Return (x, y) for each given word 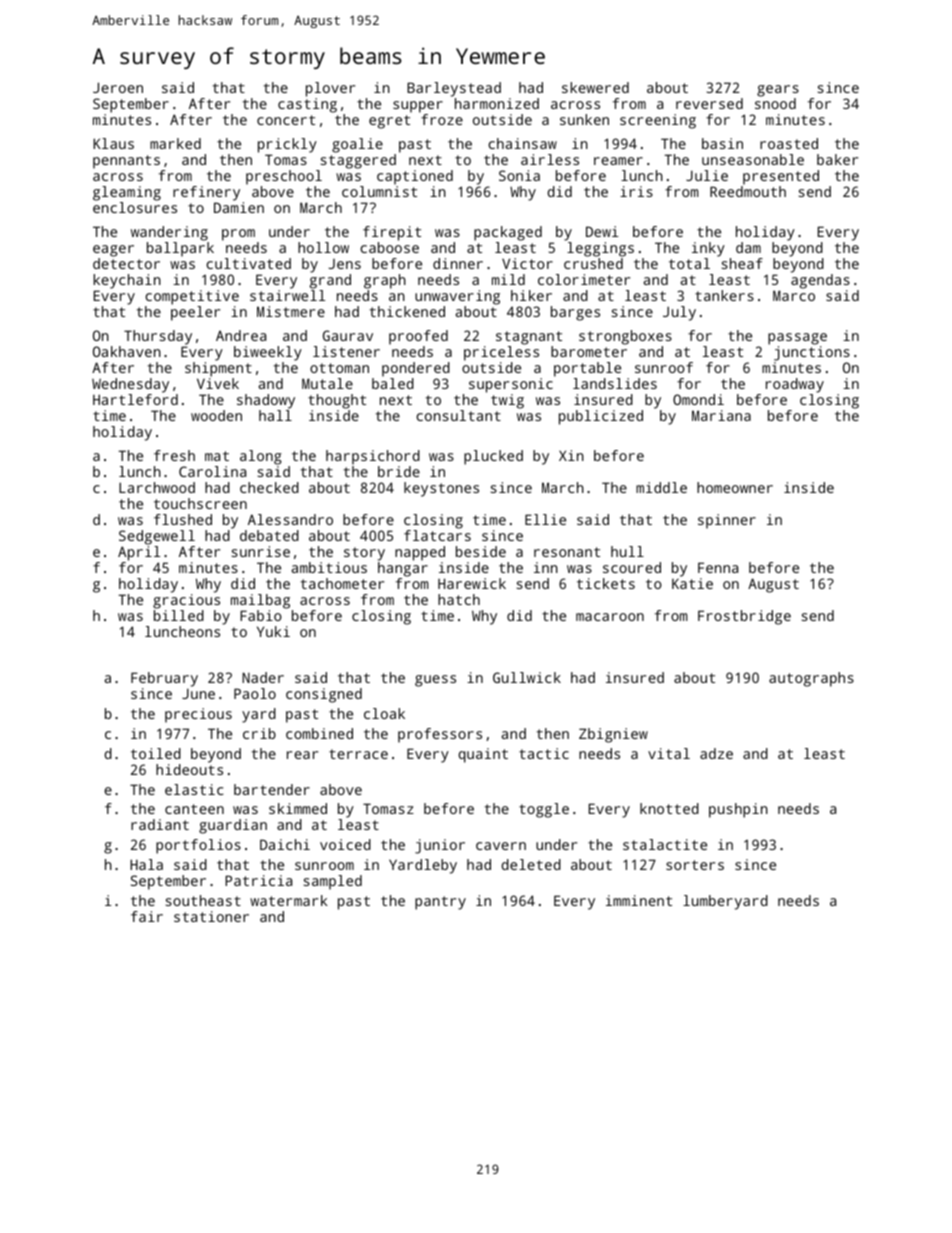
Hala (146, 864)
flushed (183, 519)
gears (778, 91)
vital (669, 753)
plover (330, 89)
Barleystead (454, 89)
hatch (459, 599)
